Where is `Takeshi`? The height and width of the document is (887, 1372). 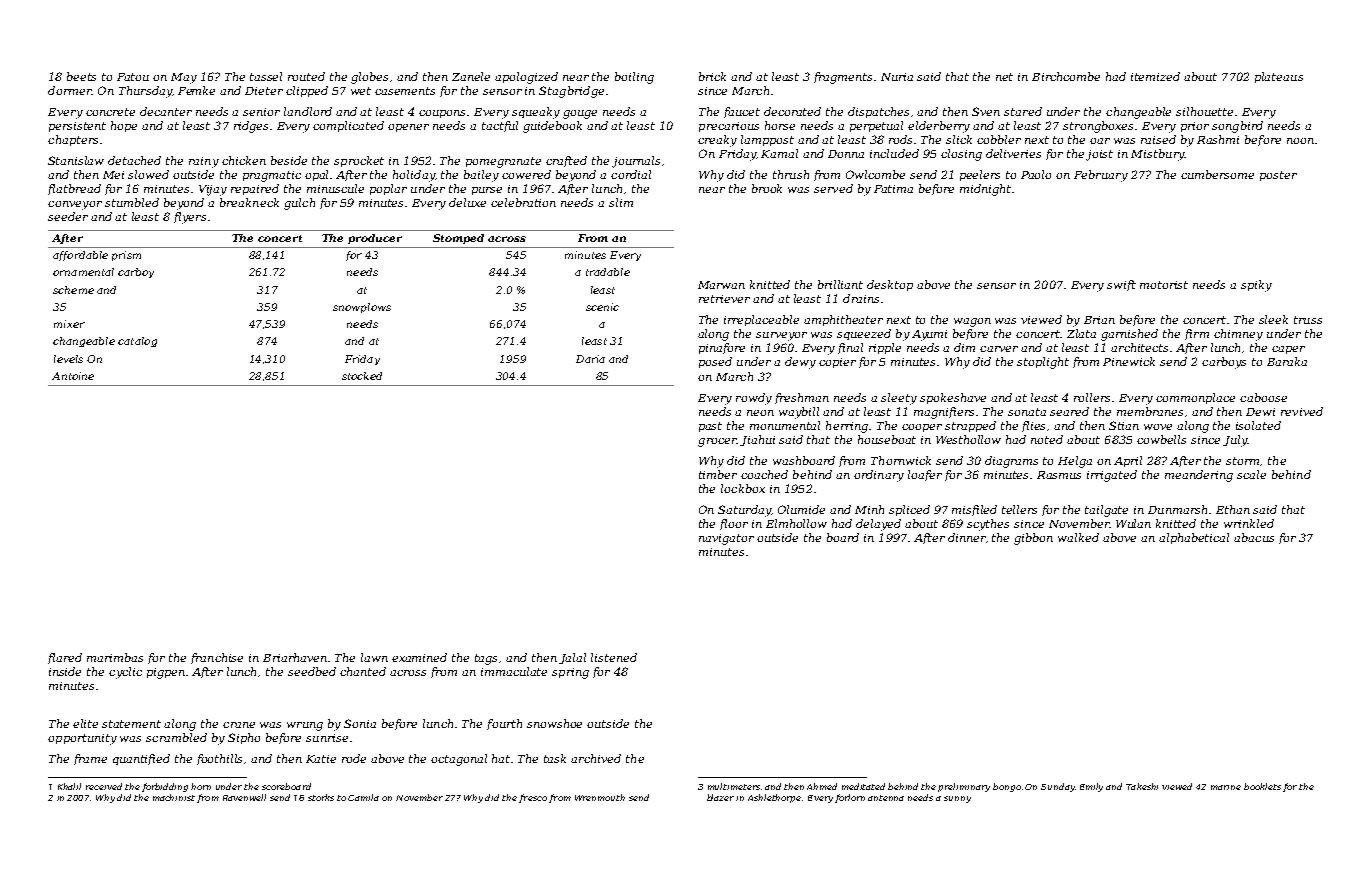
Takeshi is located at coordinates (1142, 786).
